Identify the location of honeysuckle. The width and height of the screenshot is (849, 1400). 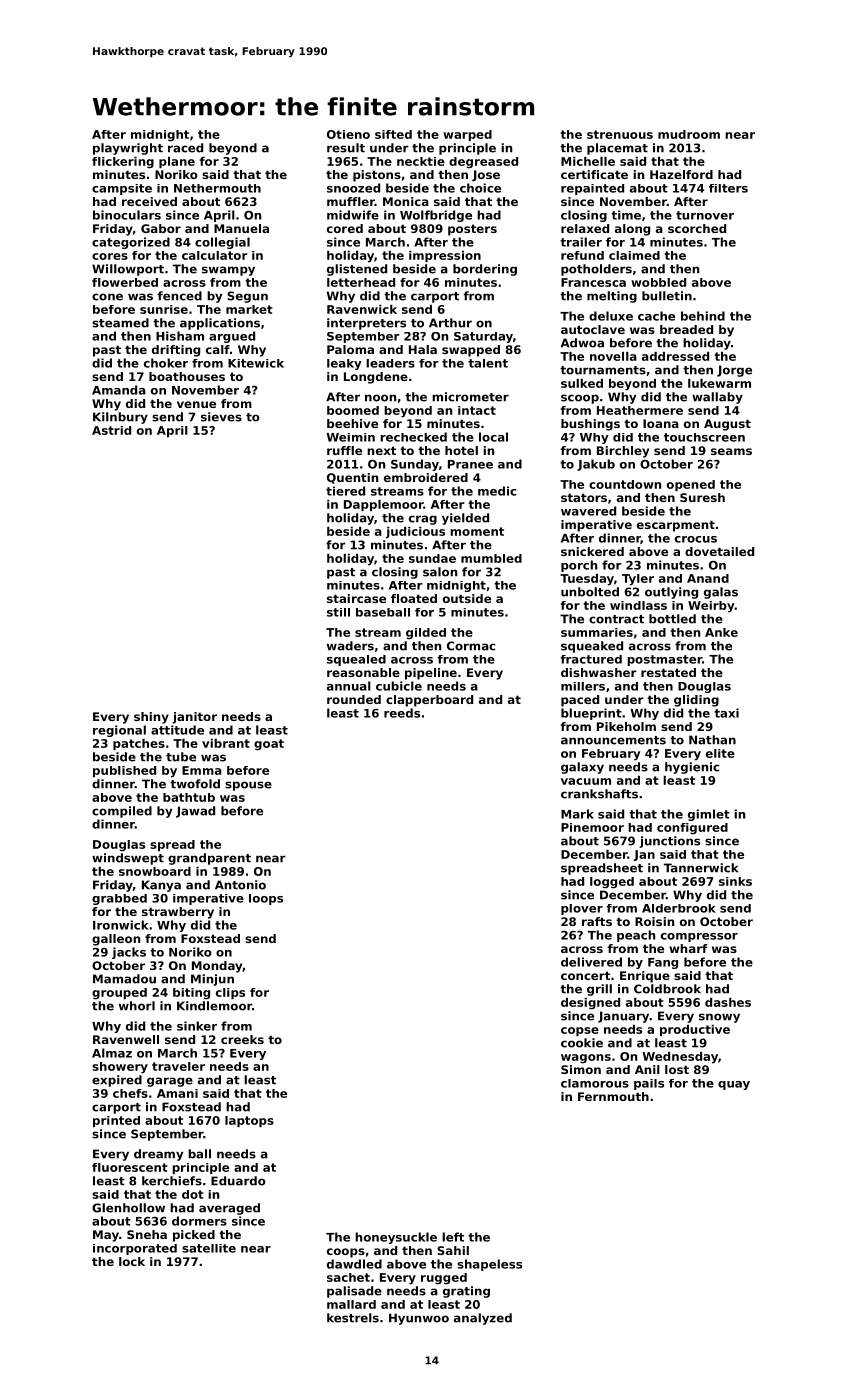
(396, 1238).
